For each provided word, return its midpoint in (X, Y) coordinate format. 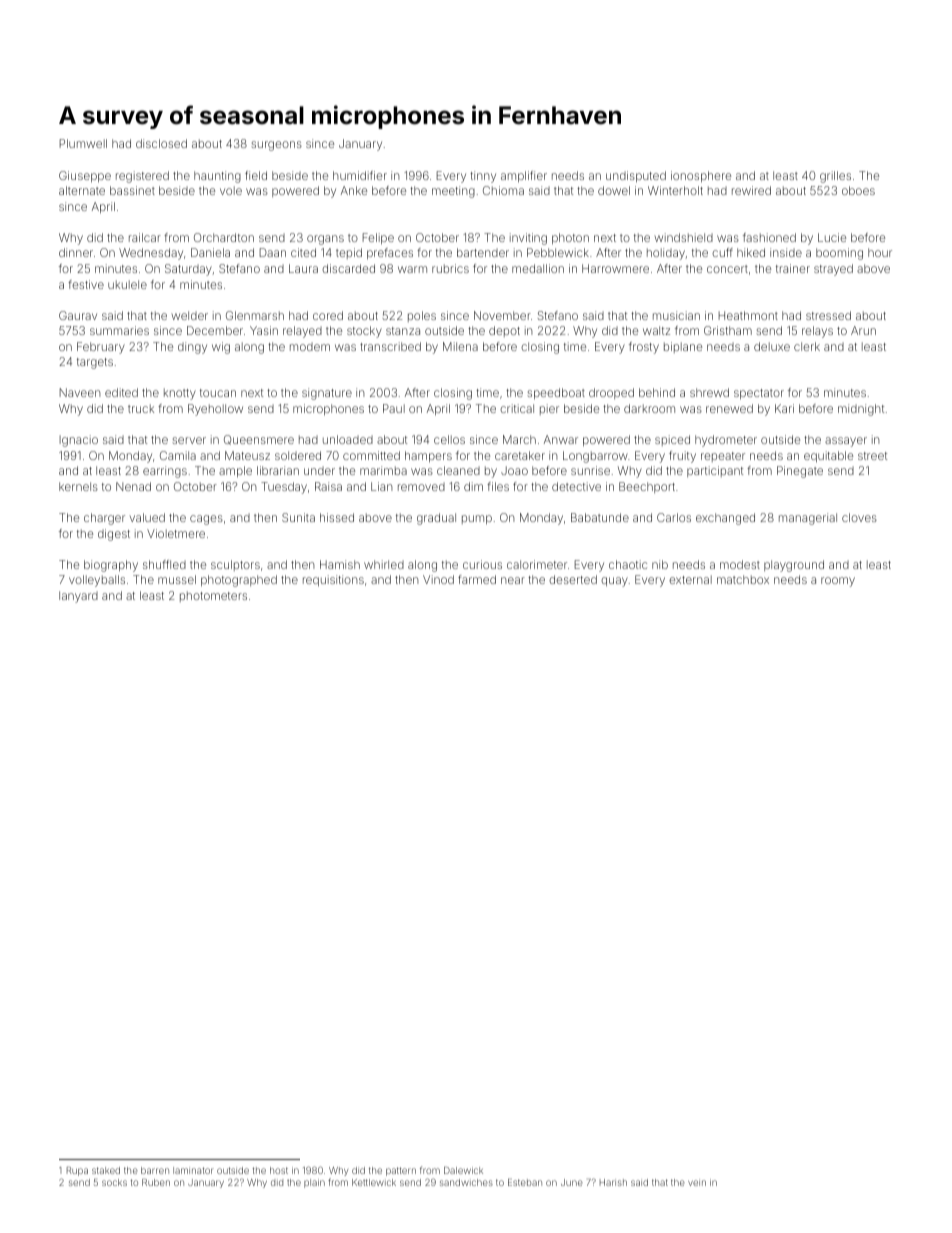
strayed (833, 270)
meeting (453, 192)
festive (86, 284)
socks (114, 1182)
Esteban (525, 1182)
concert (727, 269)
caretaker (520, 455)
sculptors (235, 565)
